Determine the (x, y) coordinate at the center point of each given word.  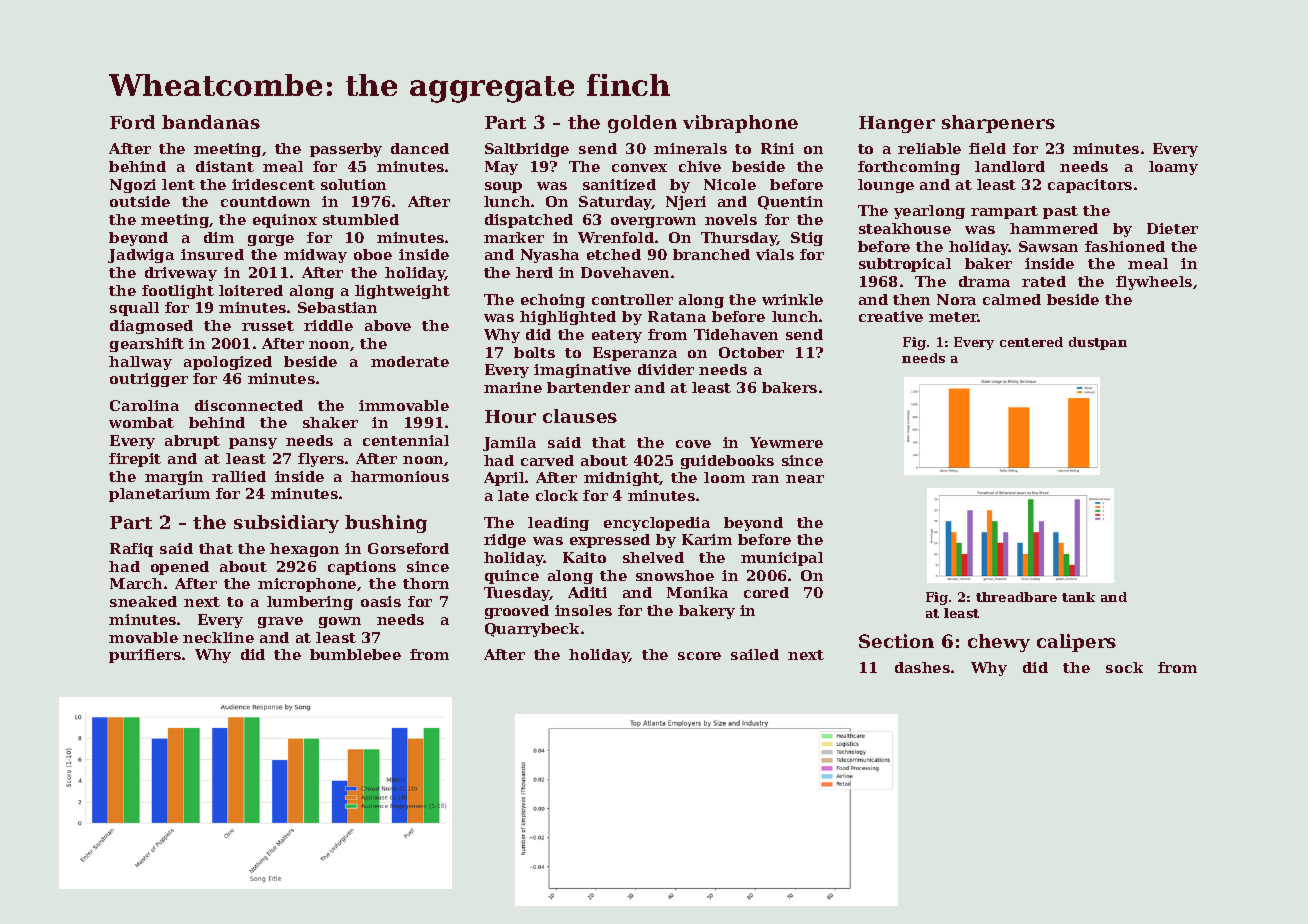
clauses (580, 416)
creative (891, 316)
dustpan (1098, 343)
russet (268, 326)
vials (775, 254)
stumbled (361, 219)
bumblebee (355, 654)
